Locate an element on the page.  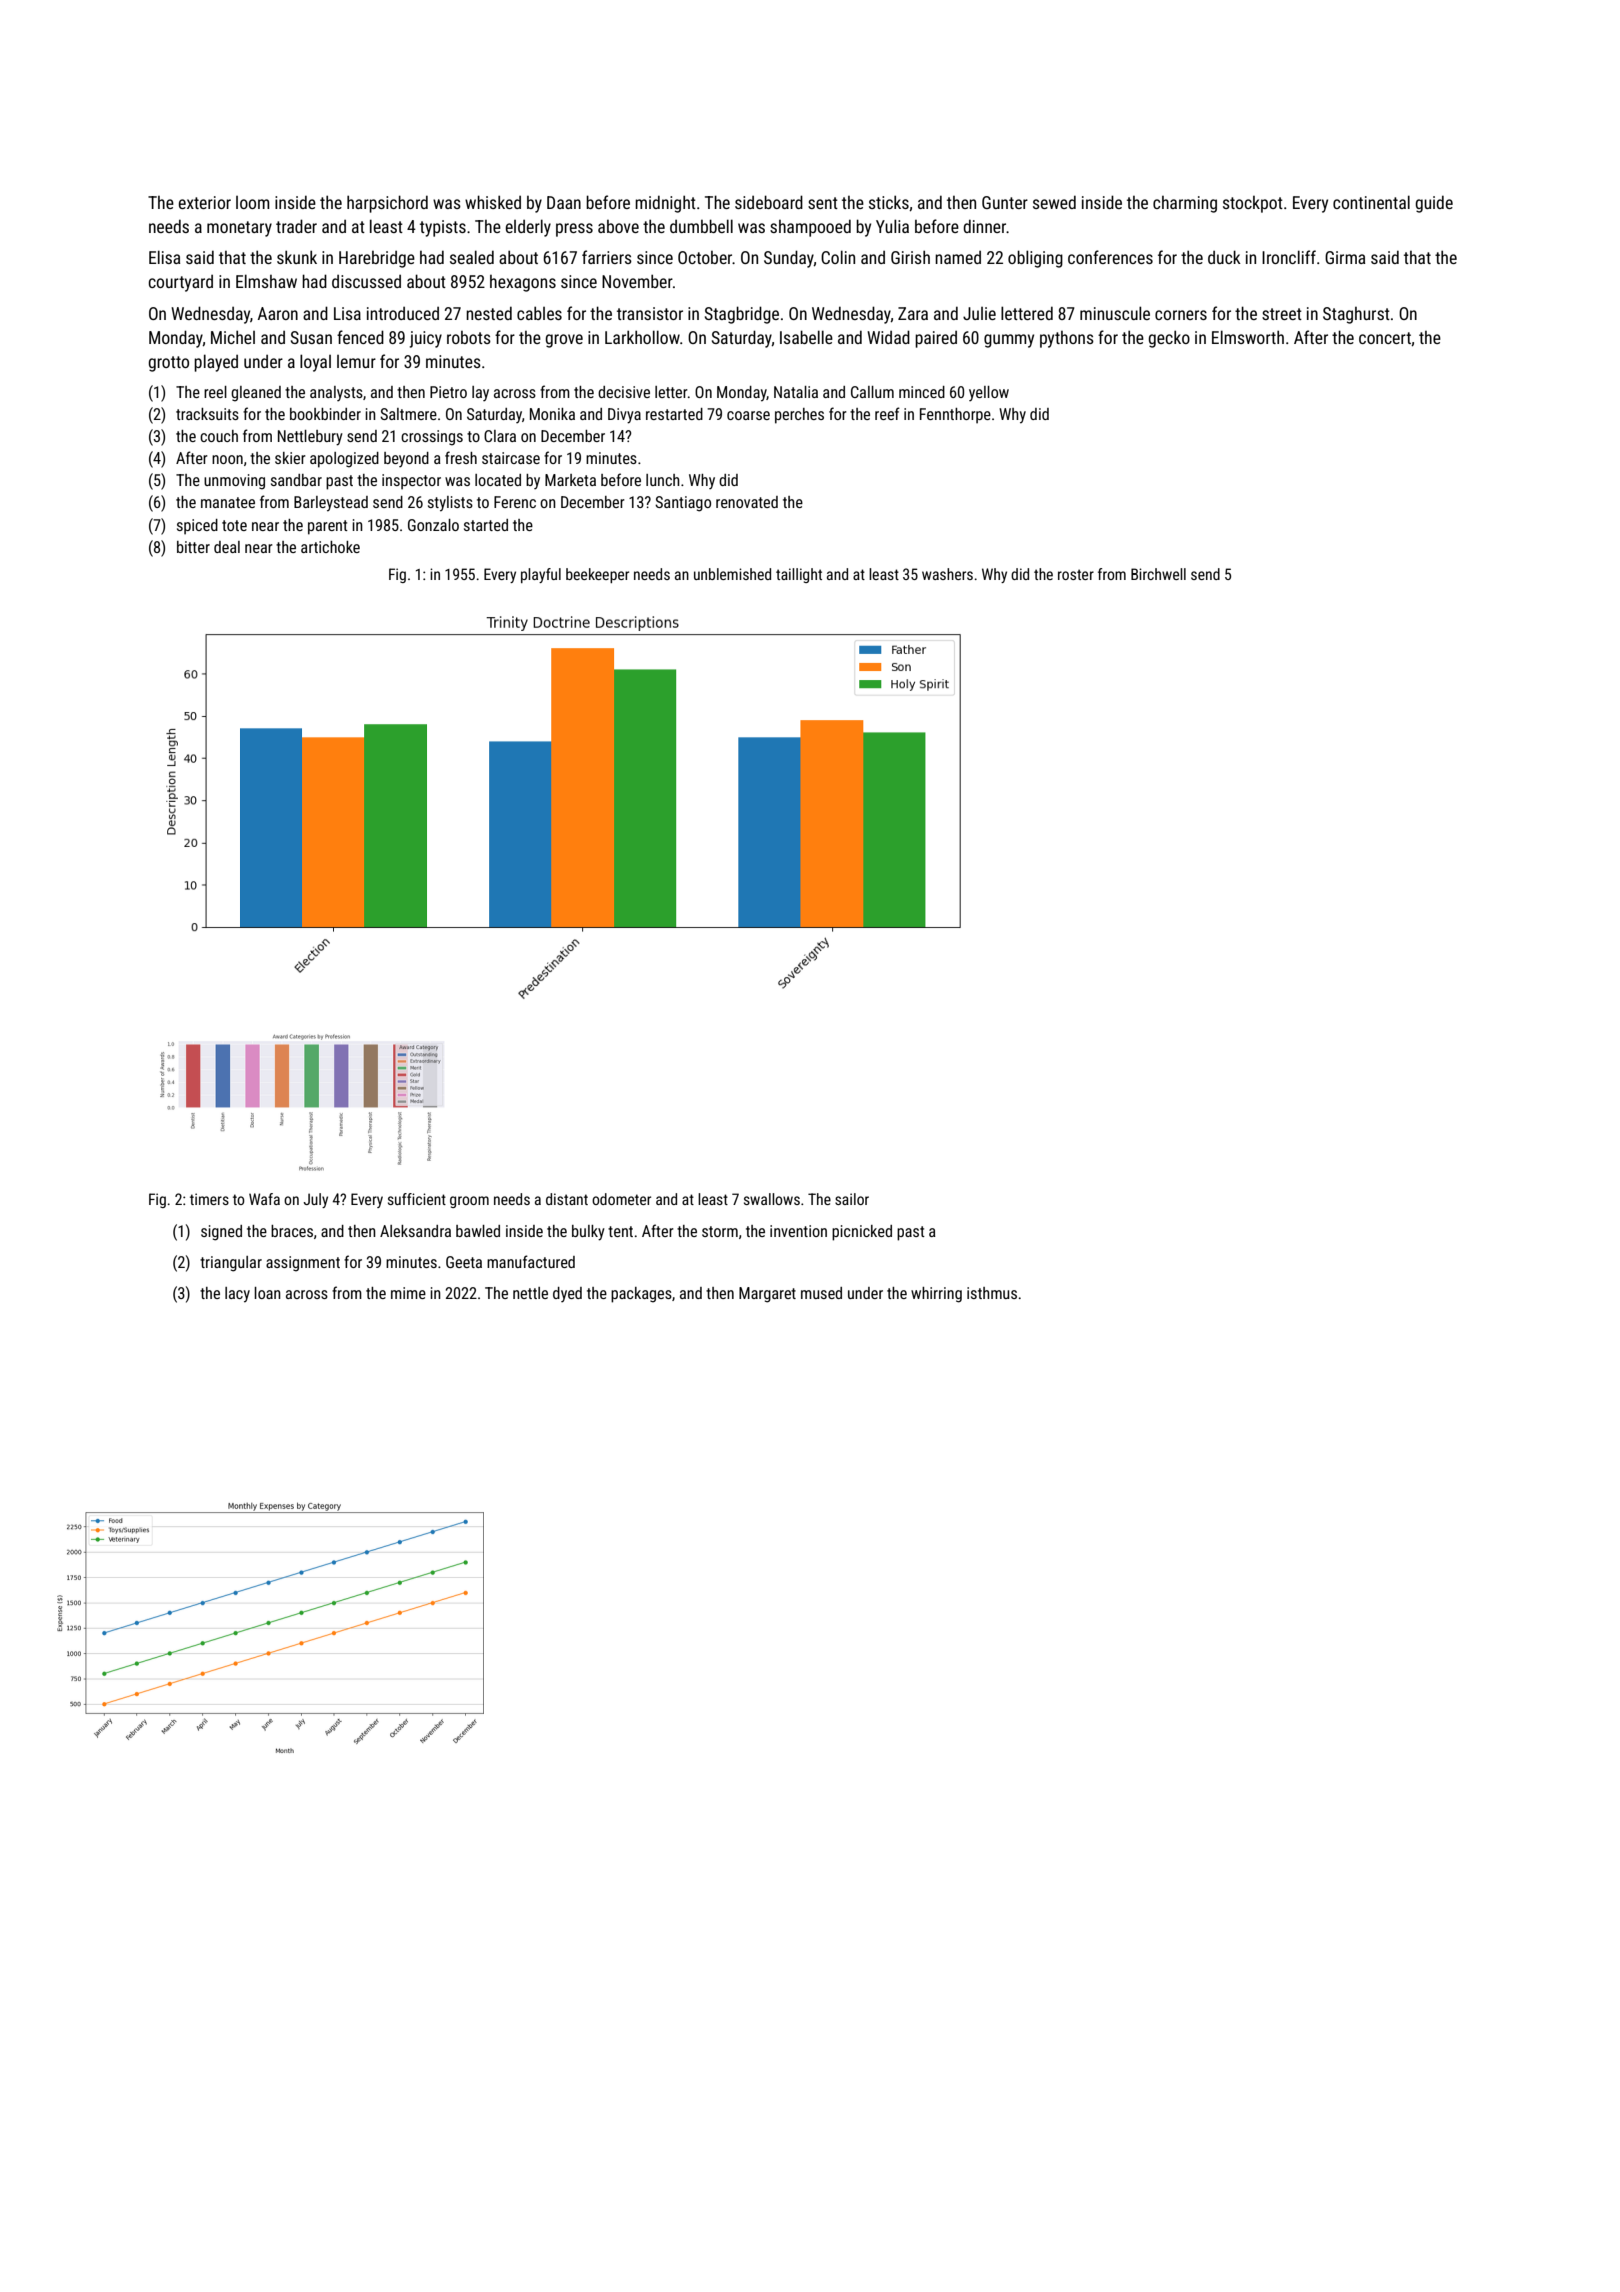
taillight is located at coordinates (799, 575).
